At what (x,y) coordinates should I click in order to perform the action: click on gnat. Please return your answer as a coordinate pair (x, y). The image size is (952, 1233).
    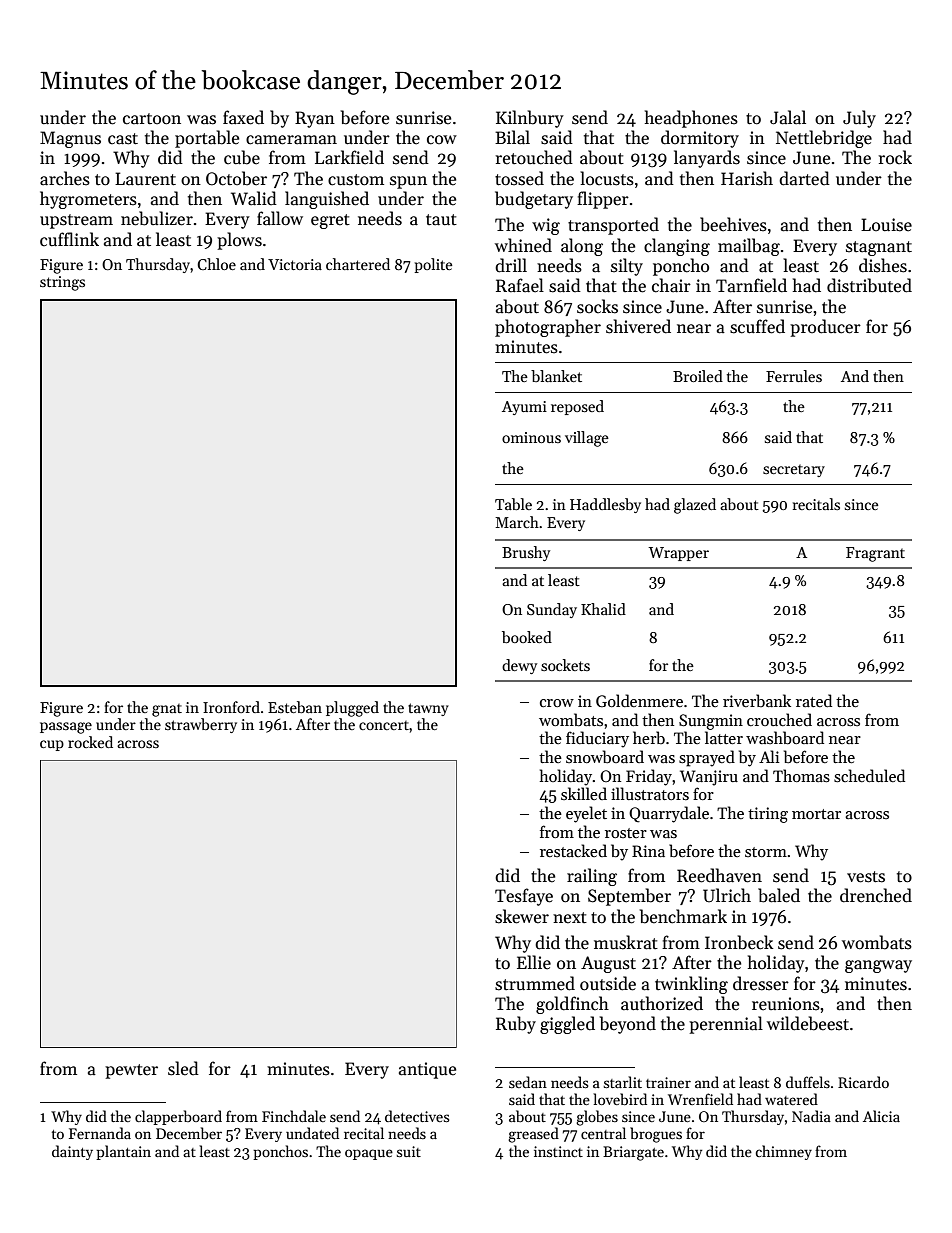
    Looking at the image, I should click on (167, 710).
